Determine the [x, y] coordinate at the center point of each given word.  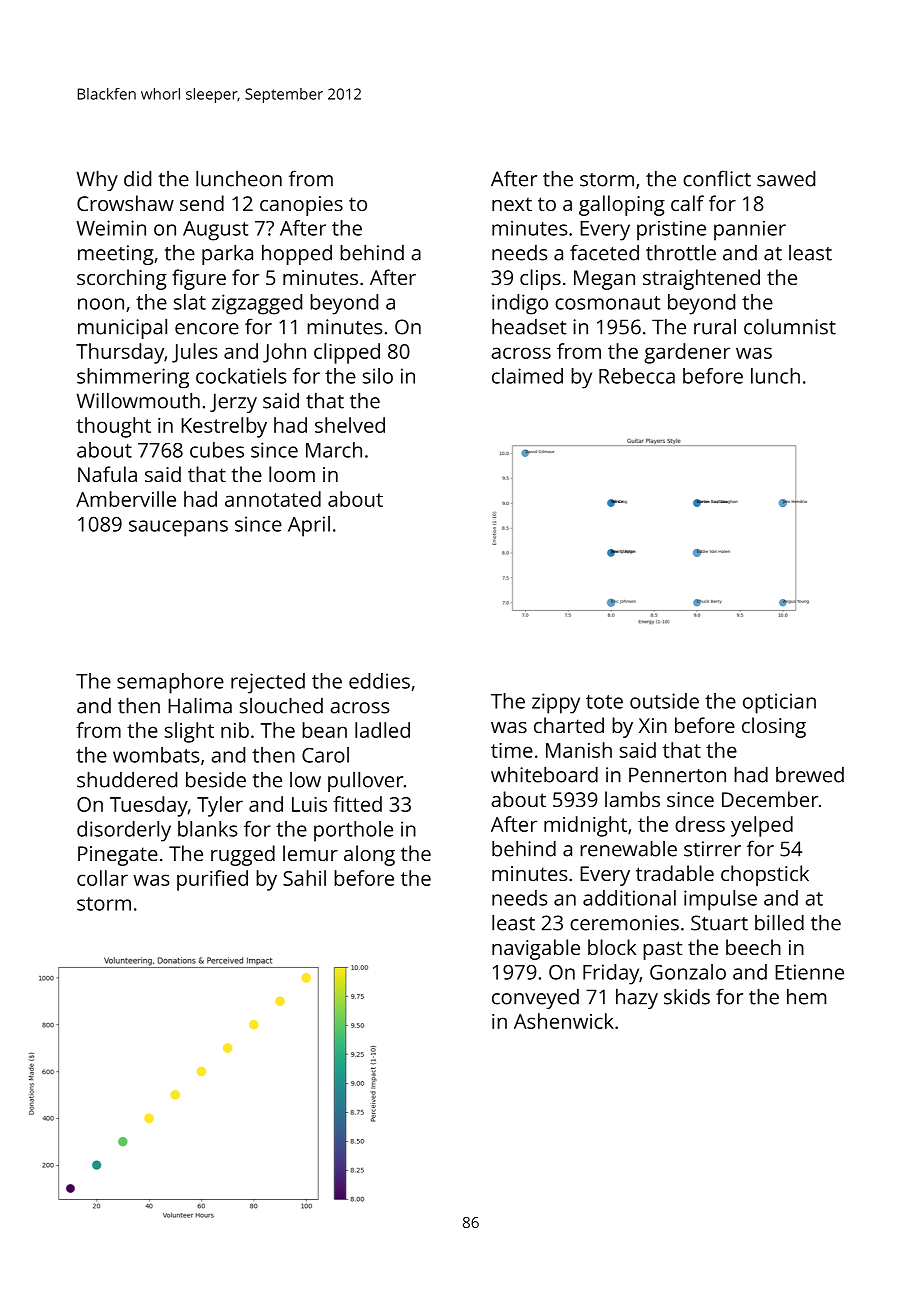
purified [212, 880]
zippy [556, 703]
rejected [268, 683]
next [512, 204]
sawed [786, 179]
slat [190, 302]
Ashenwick [564, 1021]
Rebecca [637, 376]
